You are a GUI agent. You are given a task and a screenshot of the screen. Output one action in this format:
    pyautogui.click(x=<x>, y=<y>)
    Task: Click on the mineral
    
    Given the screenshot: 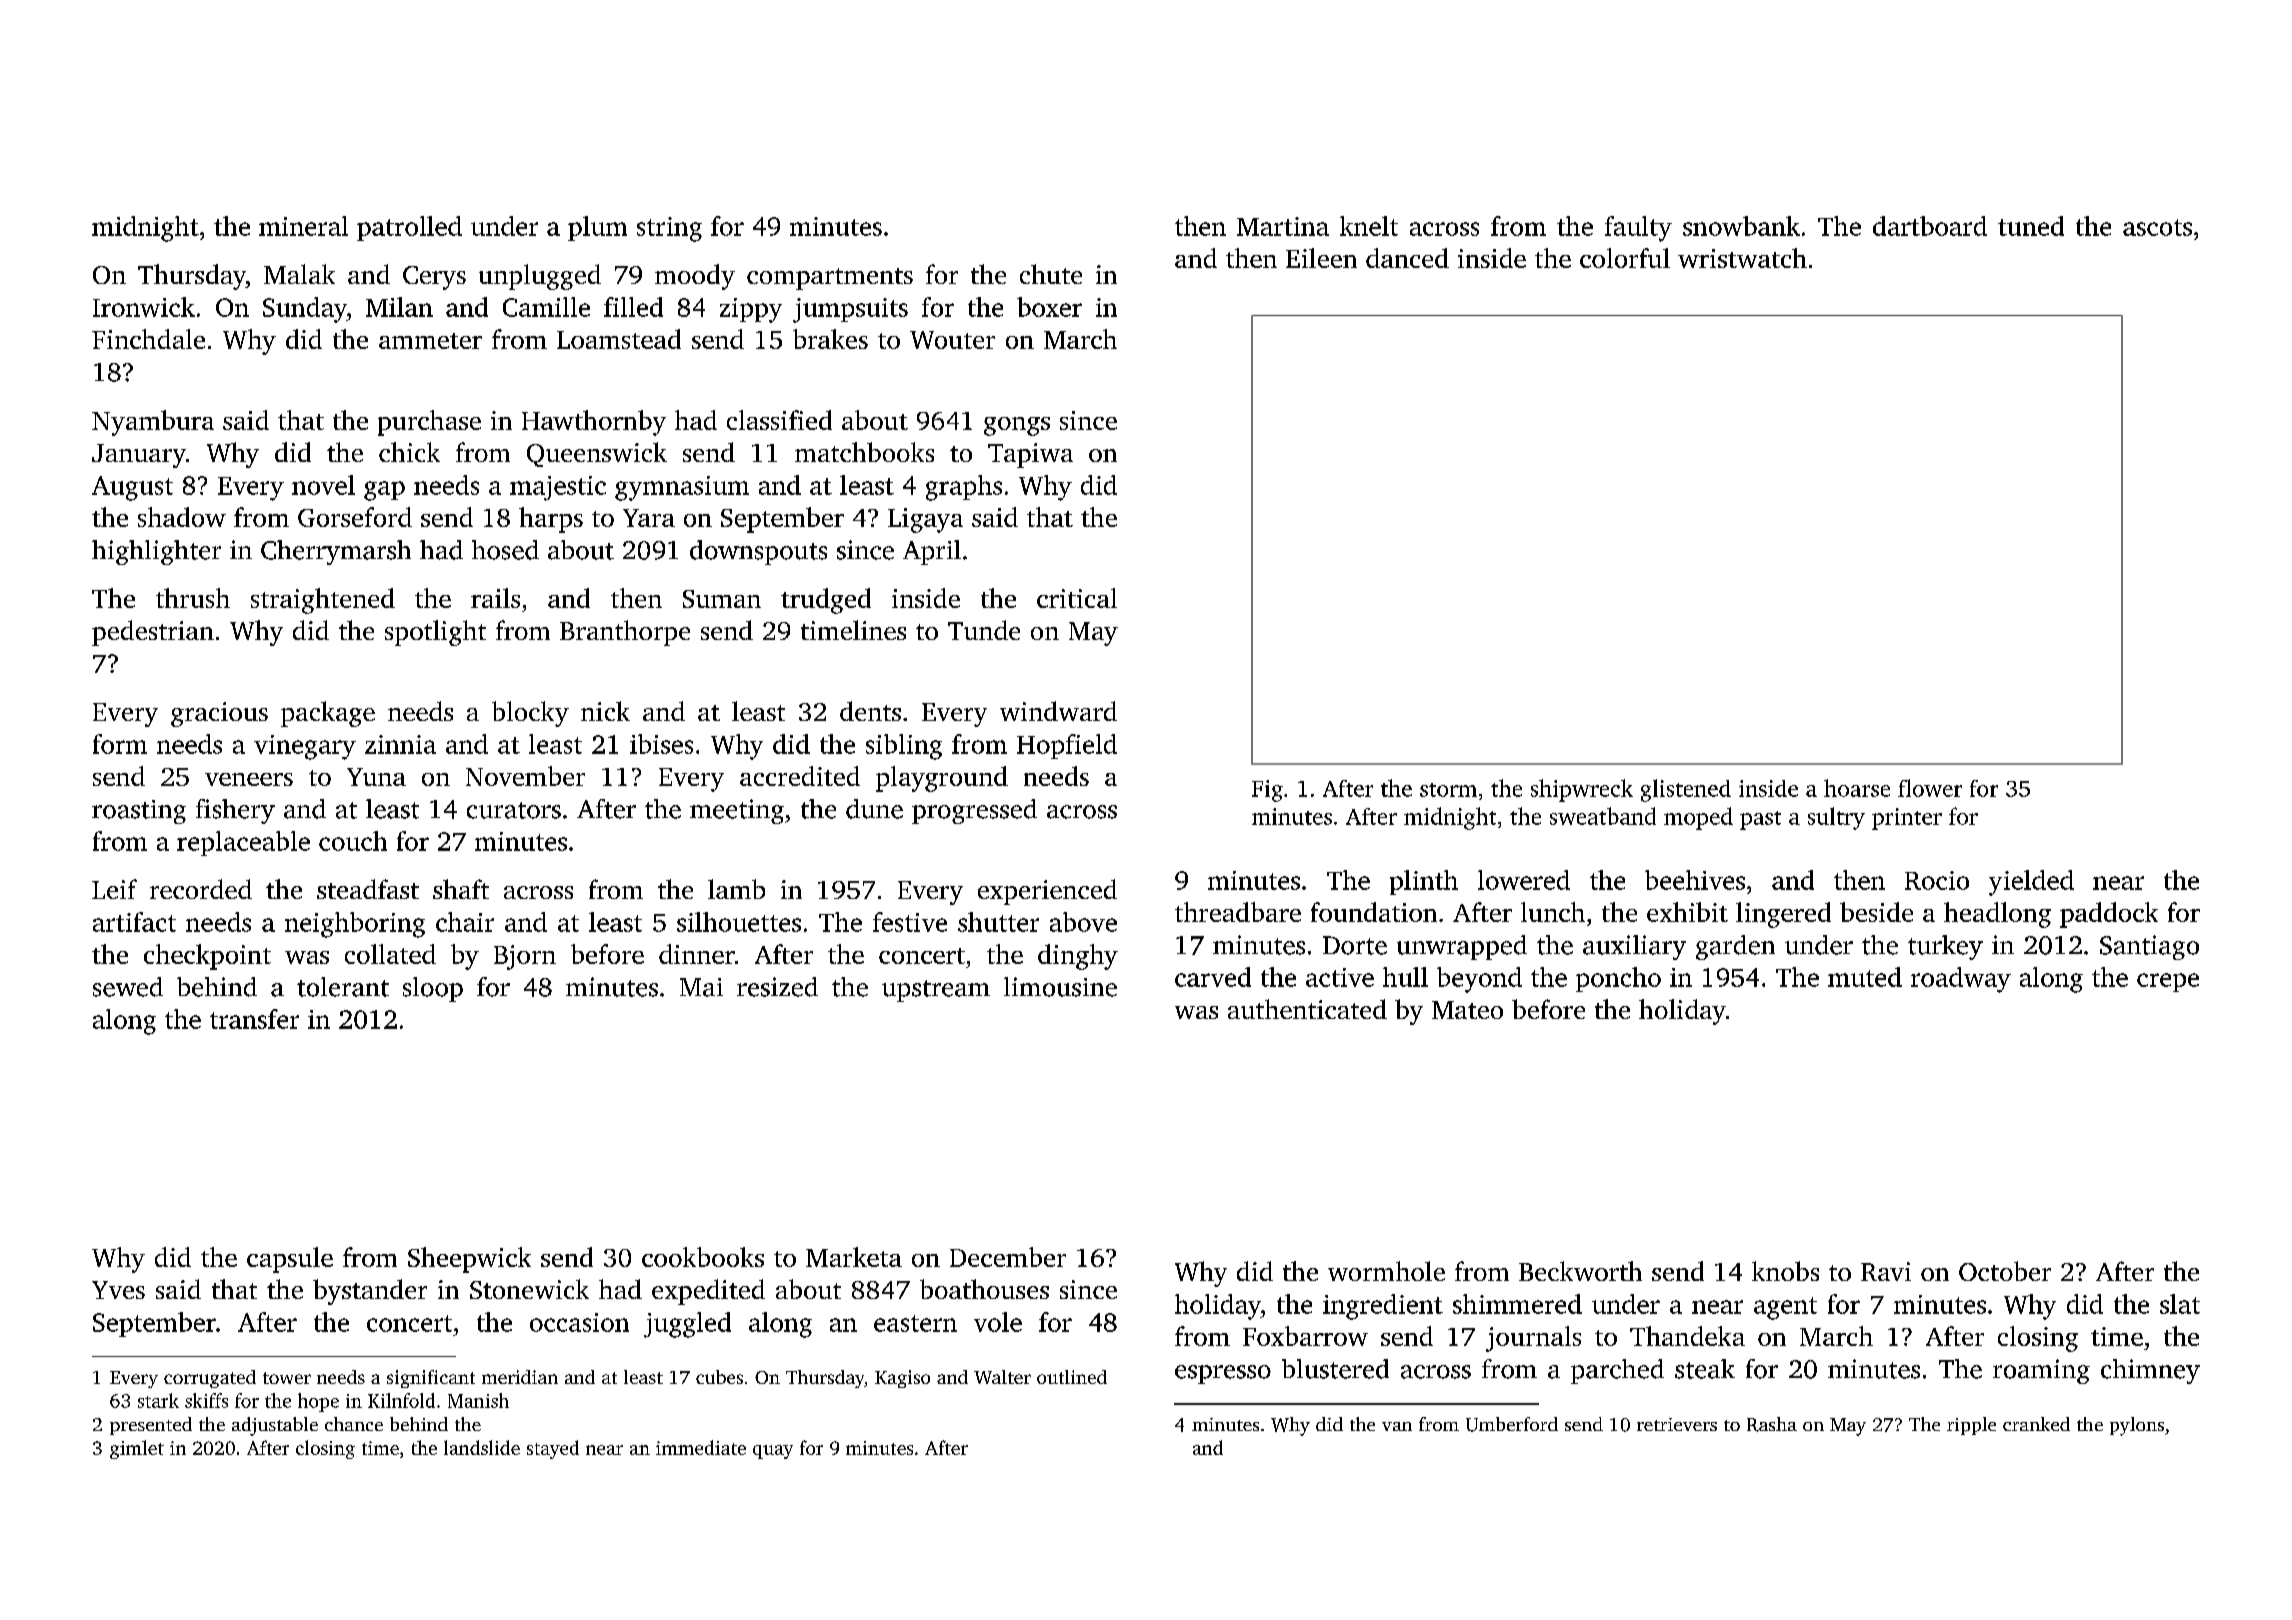 What is the action you would take?
    pyautogui.click(x=303, y=226)
